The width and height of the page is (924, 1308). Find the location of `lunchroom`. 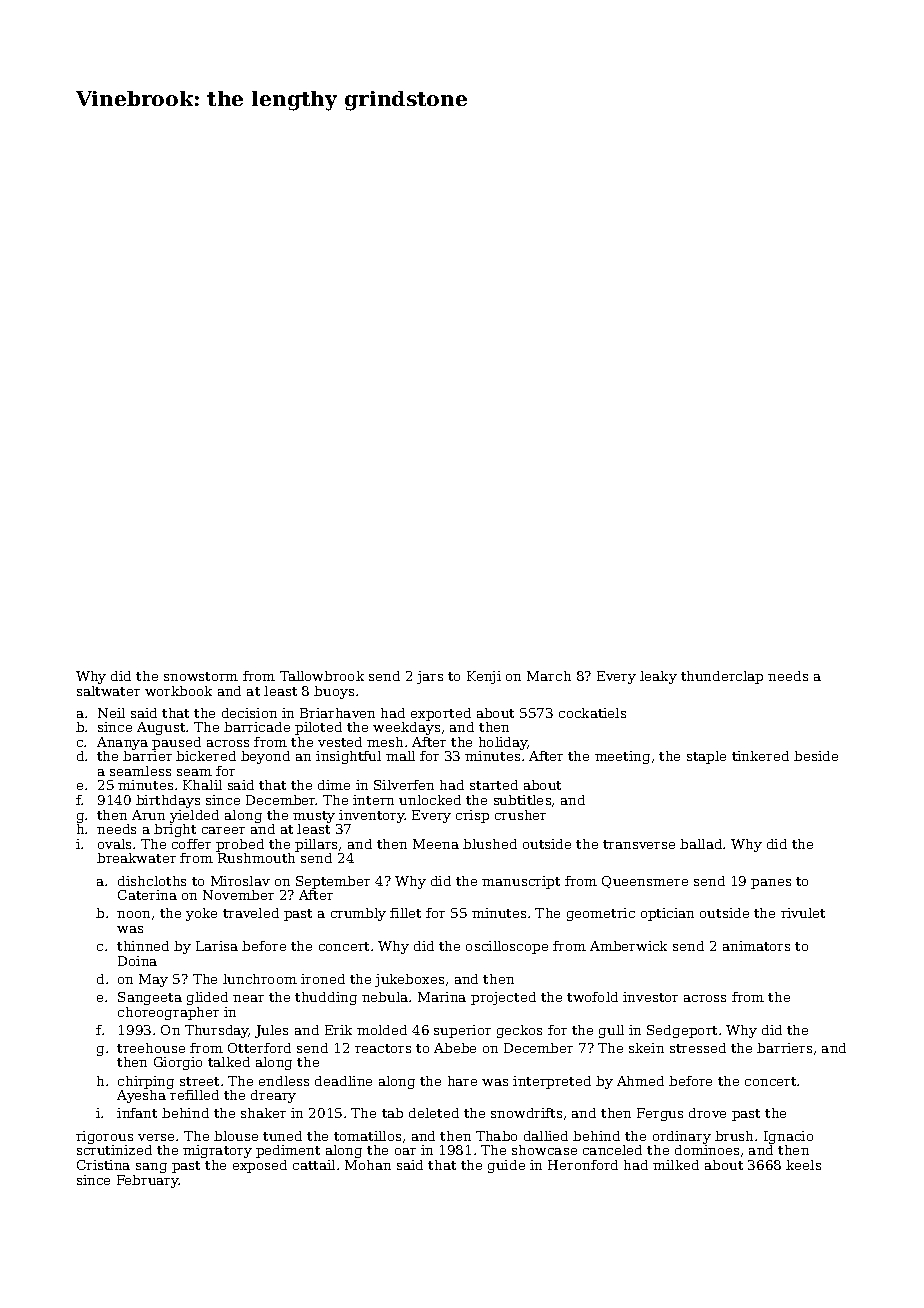

lunchroom is located at coordinates (260, 979).
